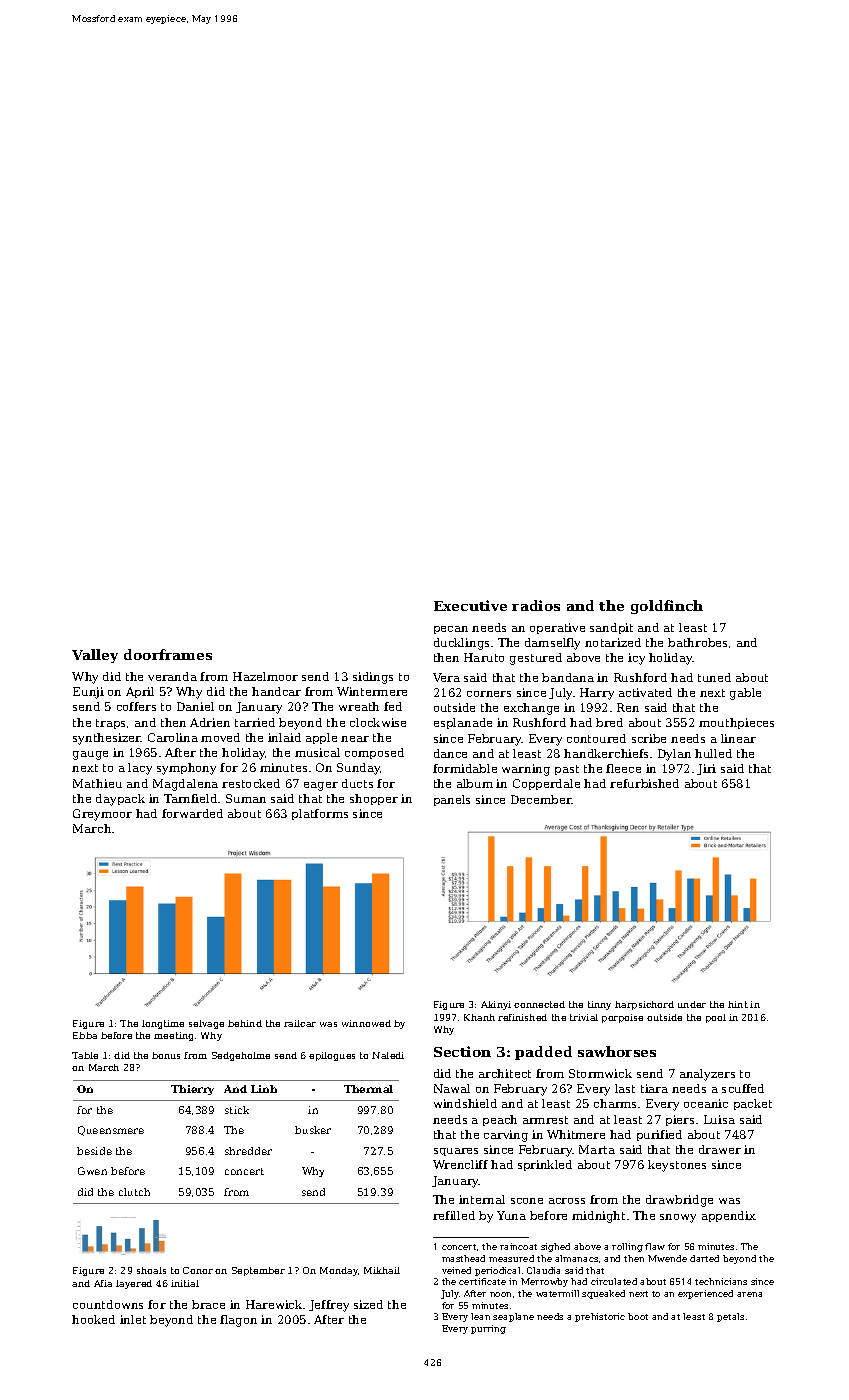 The width and height of the screenshot is (849, 1400). I want to click on refurbished, so click(644, 783).
